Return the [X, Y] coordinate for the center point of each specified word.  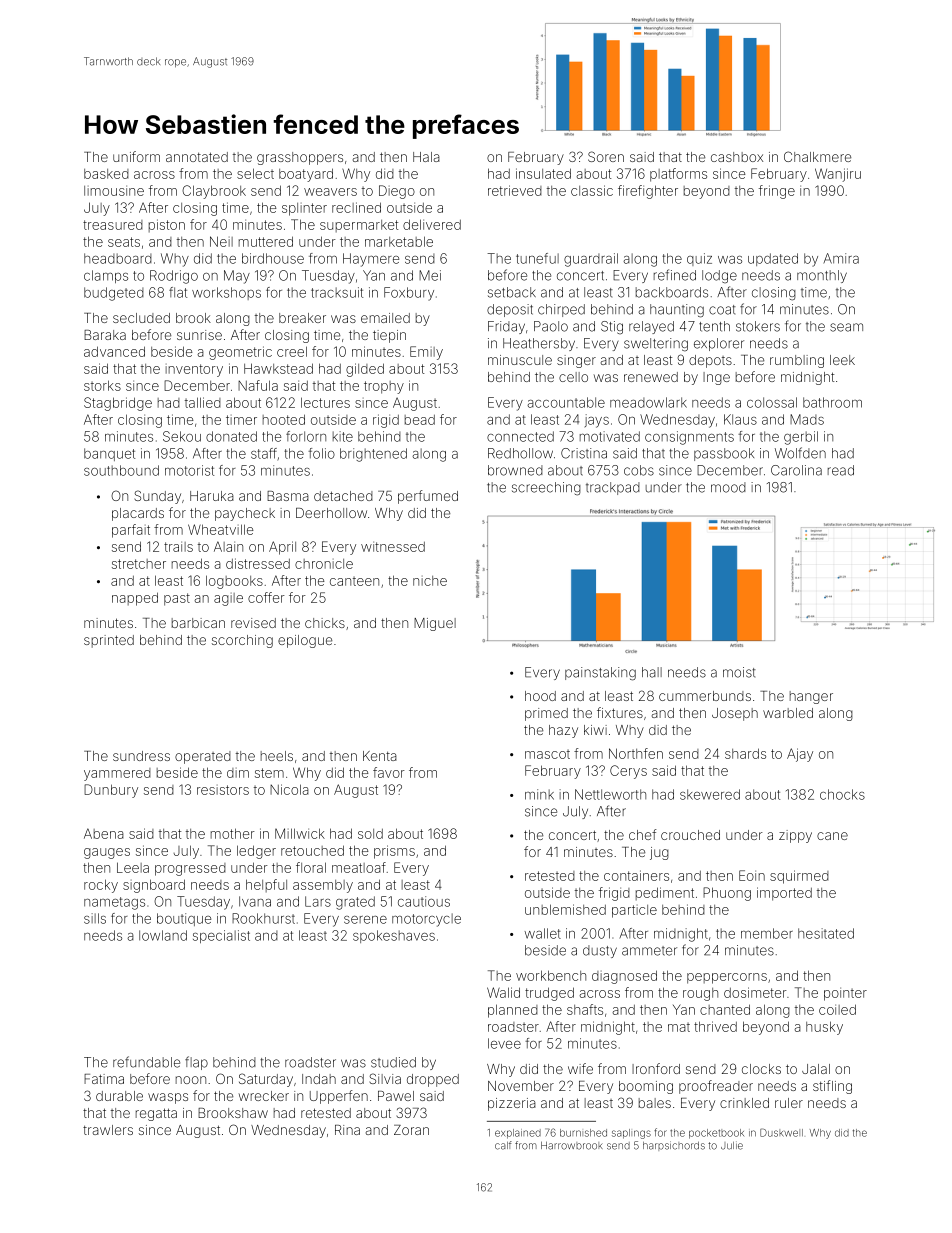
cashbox [737, 157]
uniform [136, 156]
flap [196, 1063]
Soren [606, 156]
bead [420, 420]
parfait [131, 531]
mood [728, 487]
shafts [585, 1009]
